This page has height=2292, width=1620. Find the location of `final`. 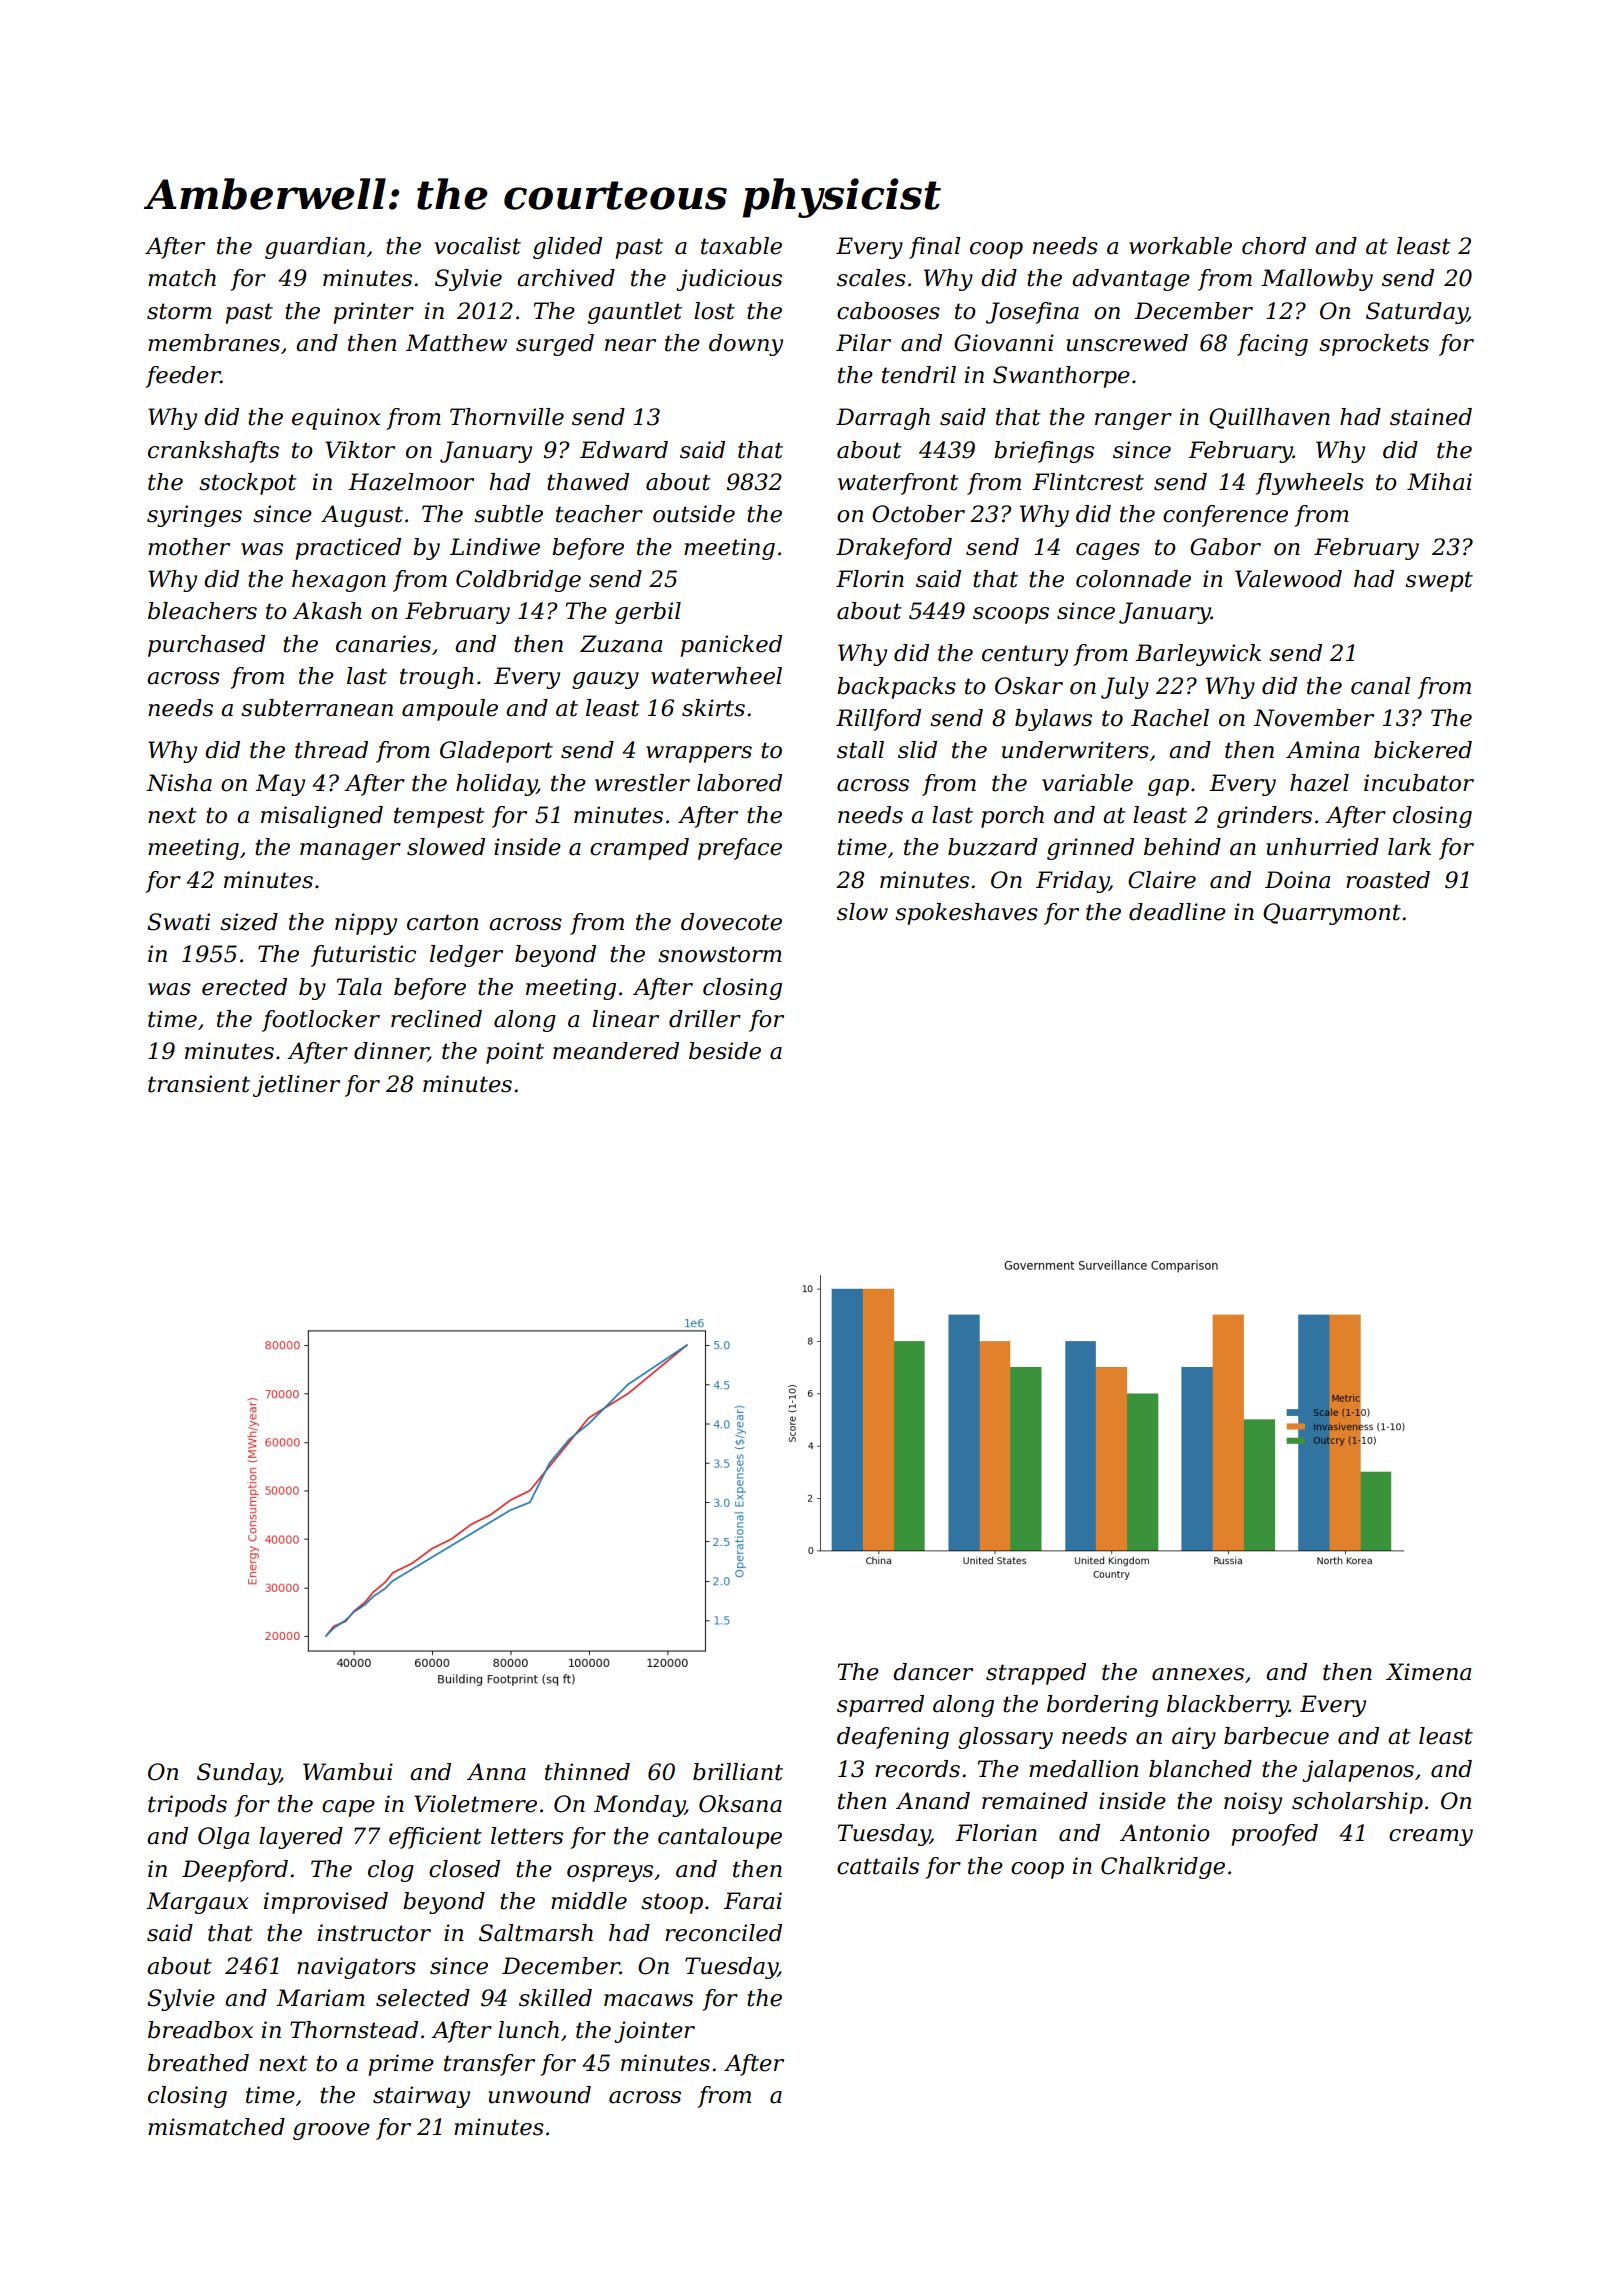

final is located at coordinates (934, 248).
